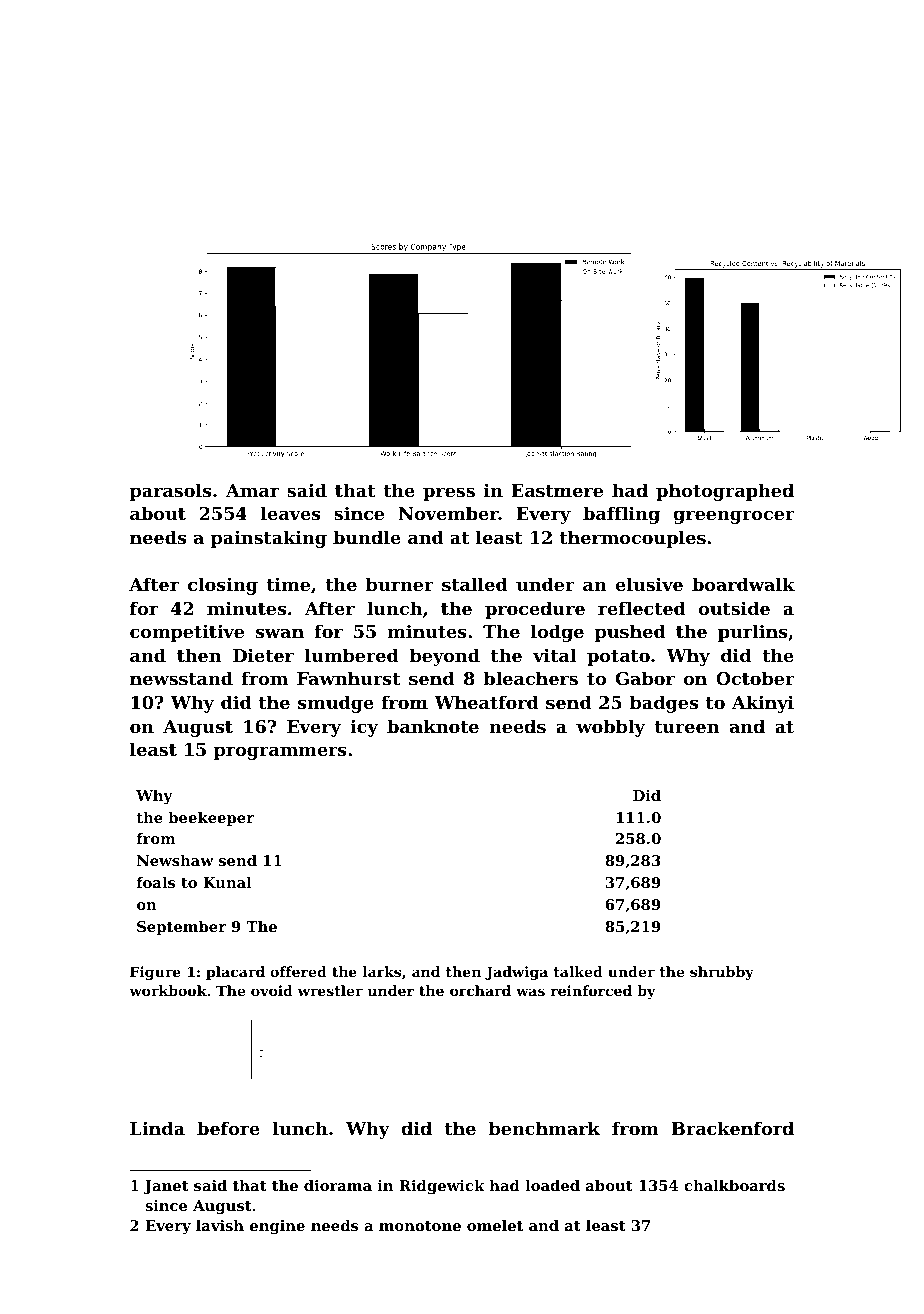 Image resolution: width=924 pixels, height=1314 pixels. What do you see at coordinates (235, 973) in the document?
I see `placard` at bounding box center [235, 973].
